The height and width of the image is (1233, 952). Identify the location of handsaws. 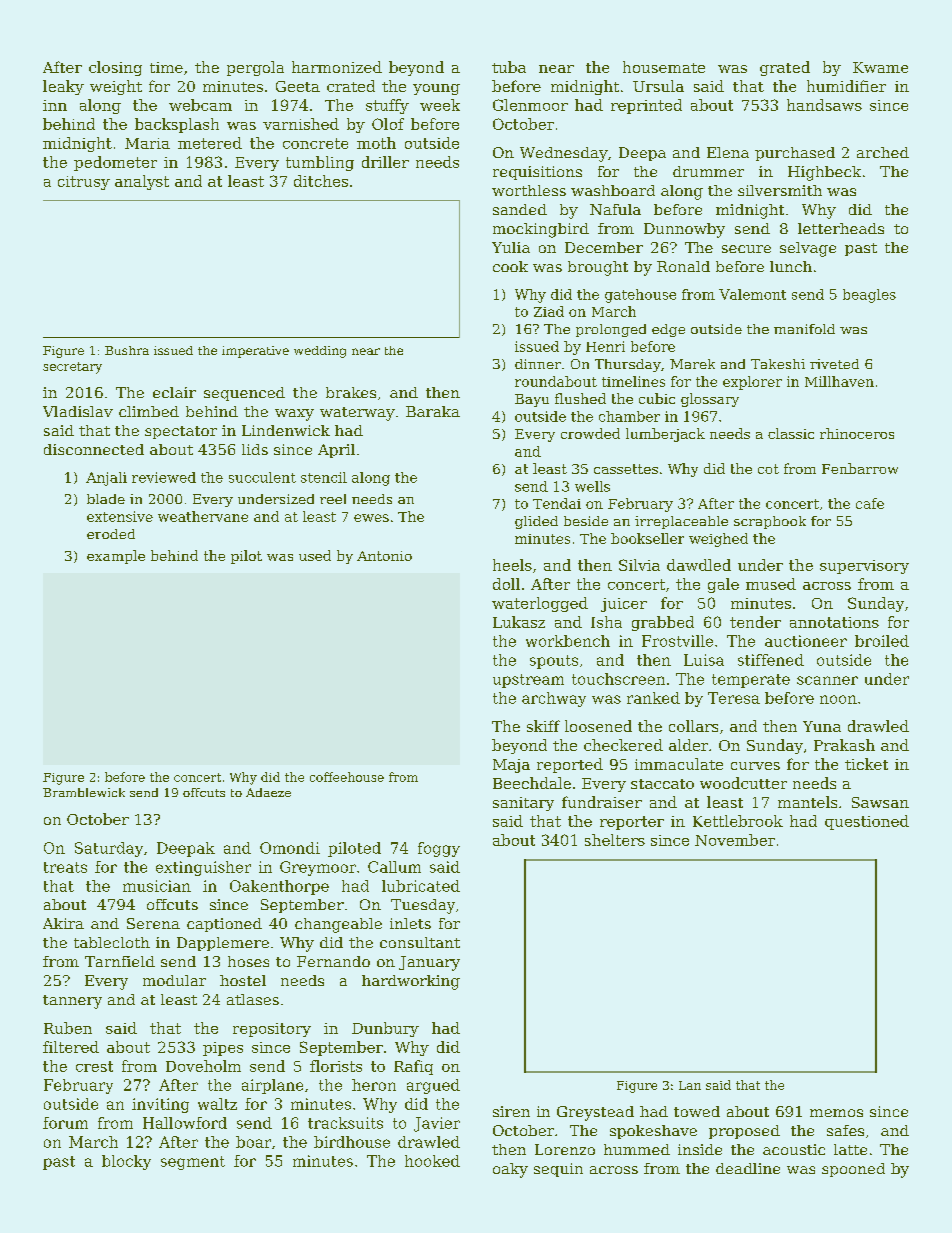
(824, 105).
